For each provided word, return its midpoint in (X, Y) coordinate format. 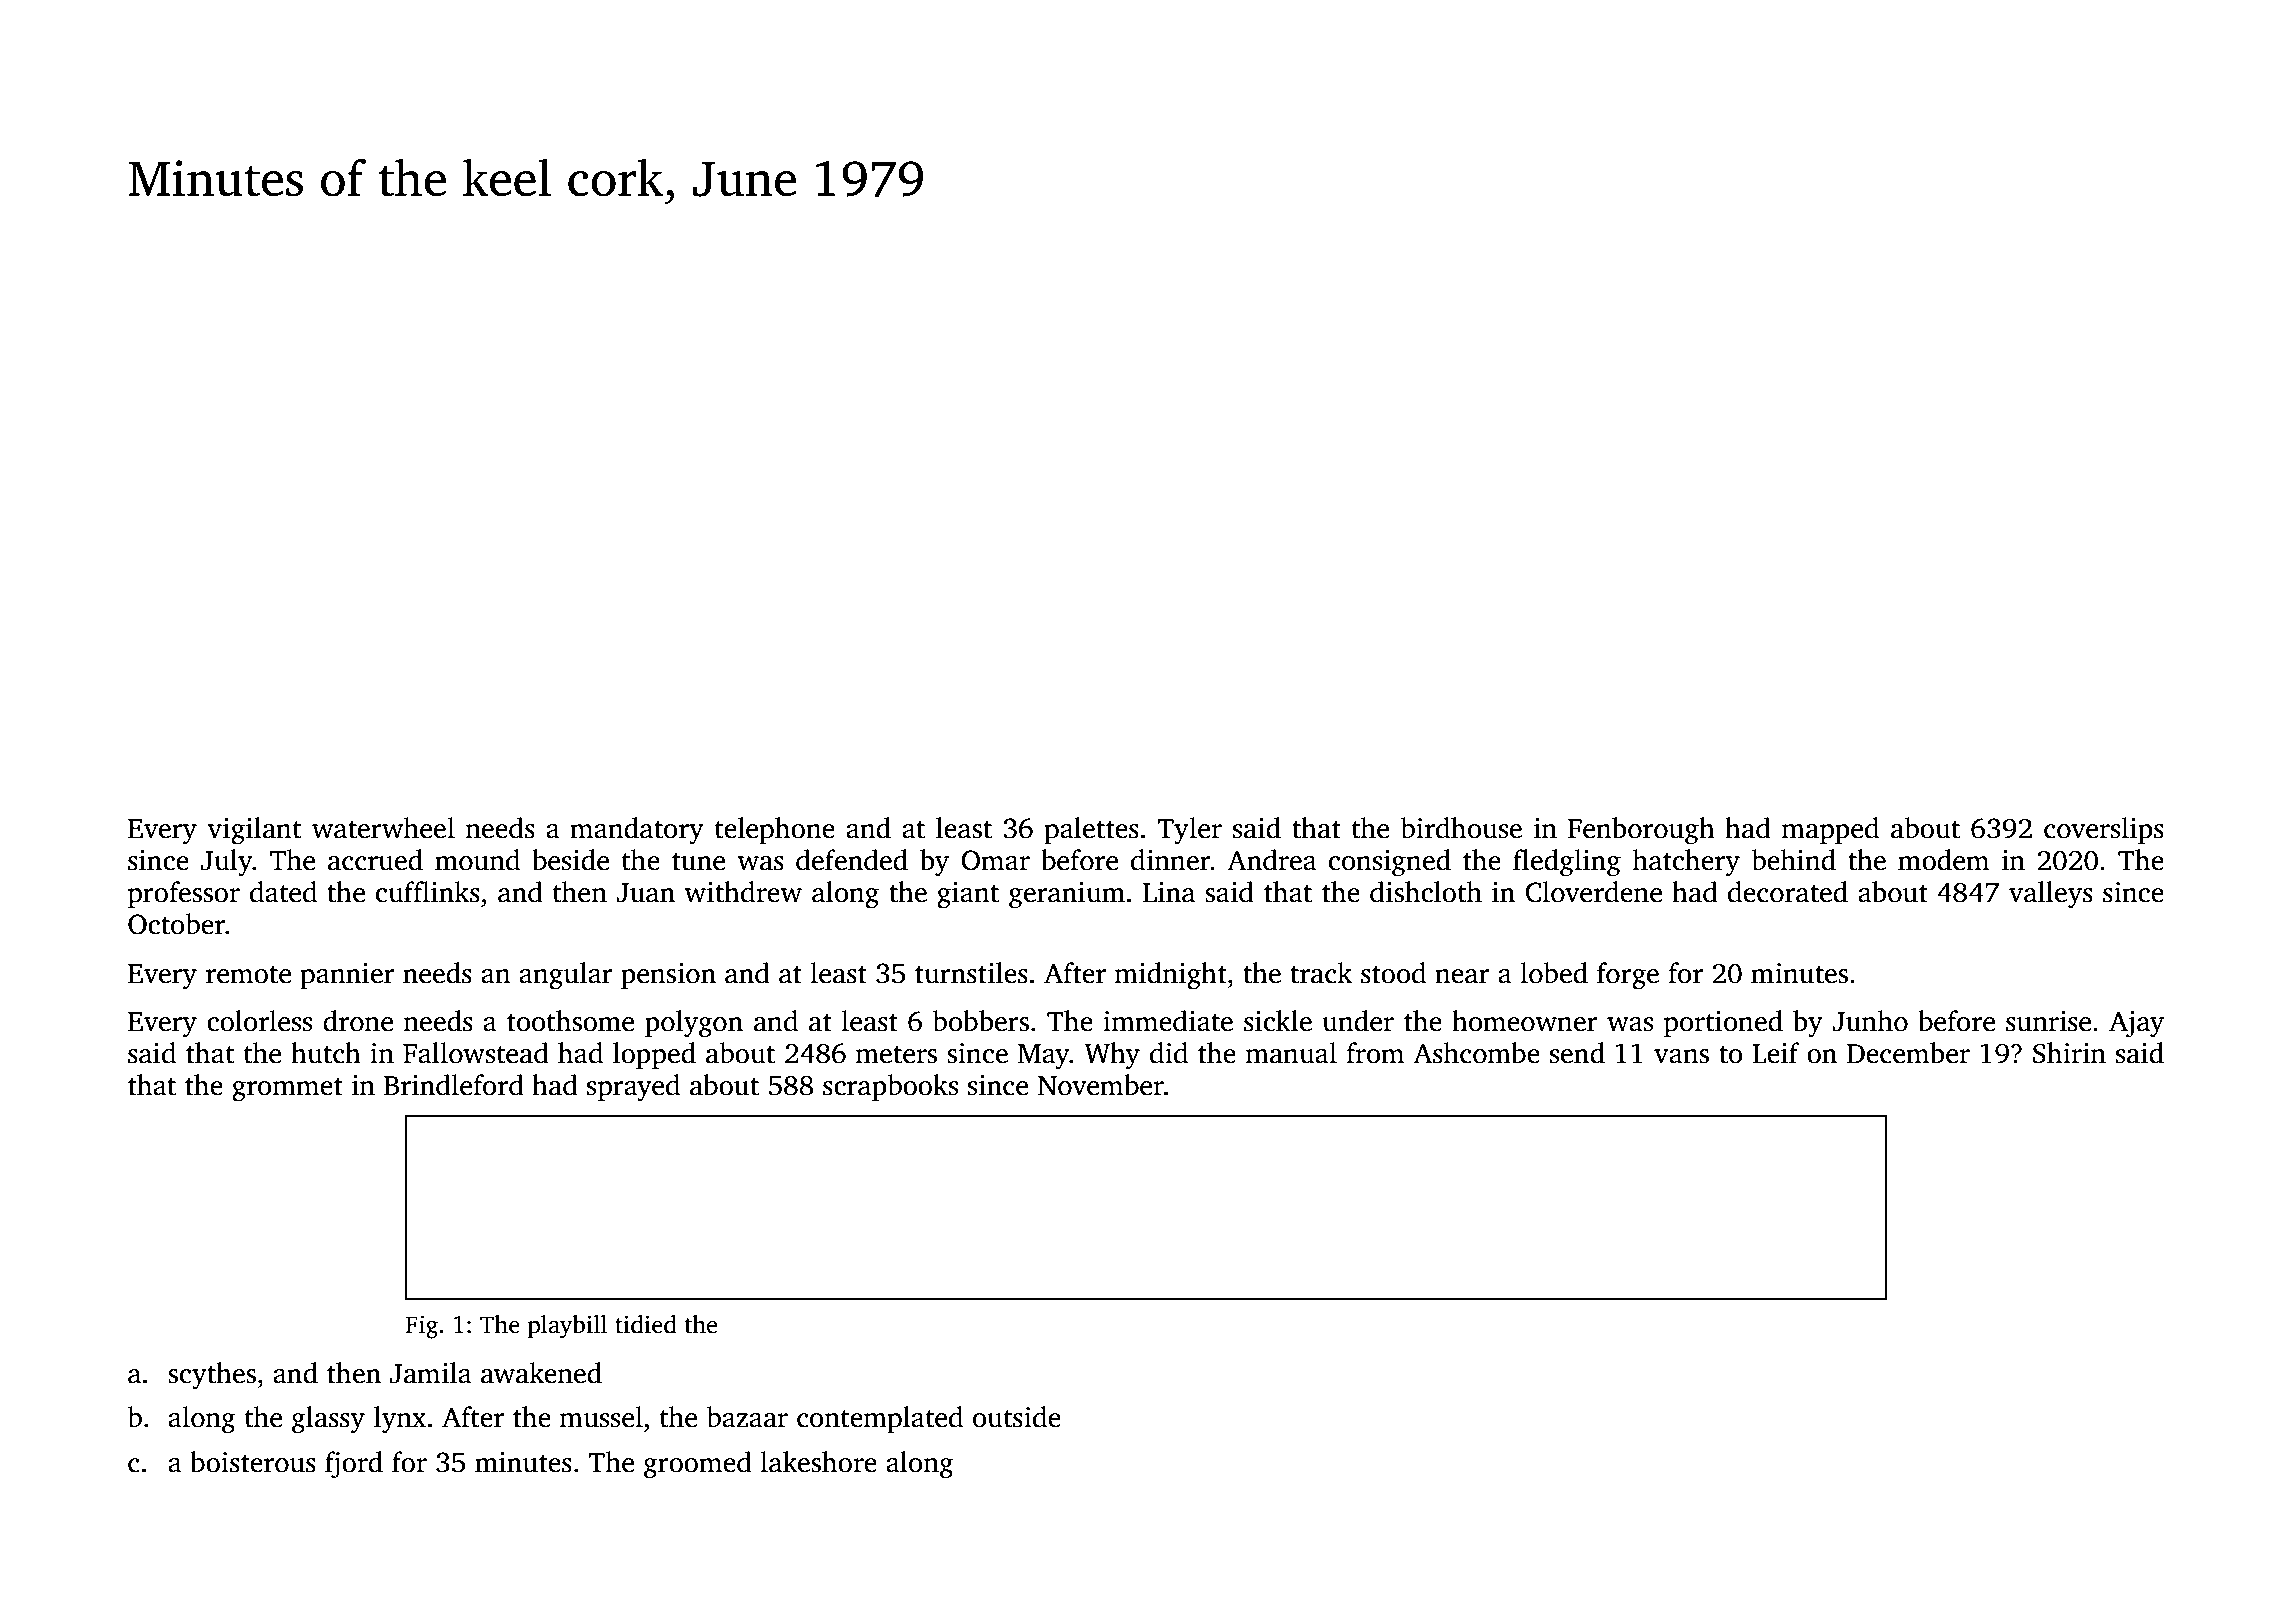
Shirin (2069, 1053)
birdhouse (1461, 828)
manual (1291, 1053)
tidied (646, 1324)
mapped (1830, 830)
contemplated (880, 1419)
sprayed (633, 1088)
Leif (1776, 1053)
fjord (354, 1465)
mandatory (637, 831)
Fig (421, 1327)
